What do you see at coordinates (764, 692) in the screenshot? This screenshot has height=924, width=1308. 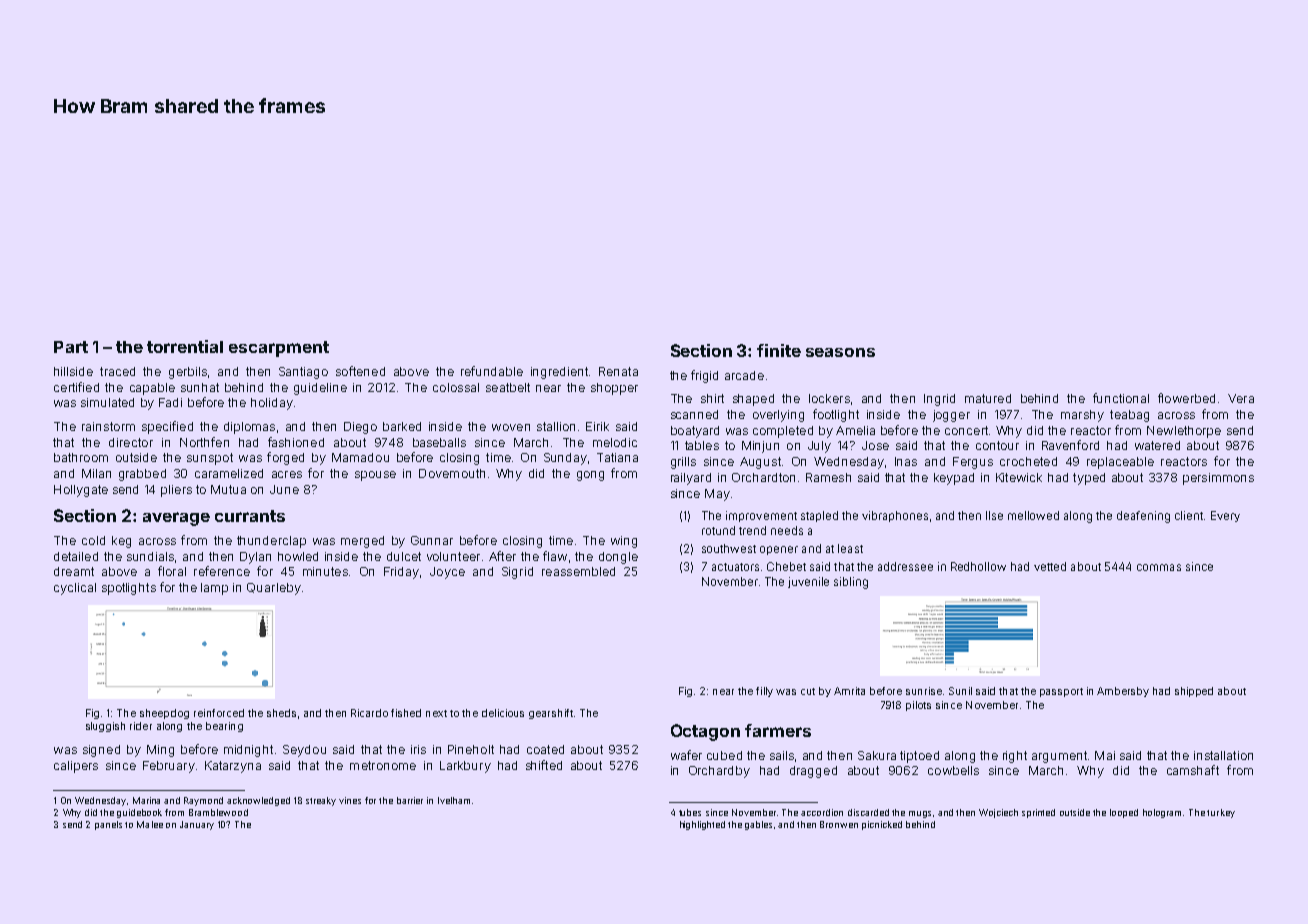 I see `filly` at bounding box center [764, 692].
